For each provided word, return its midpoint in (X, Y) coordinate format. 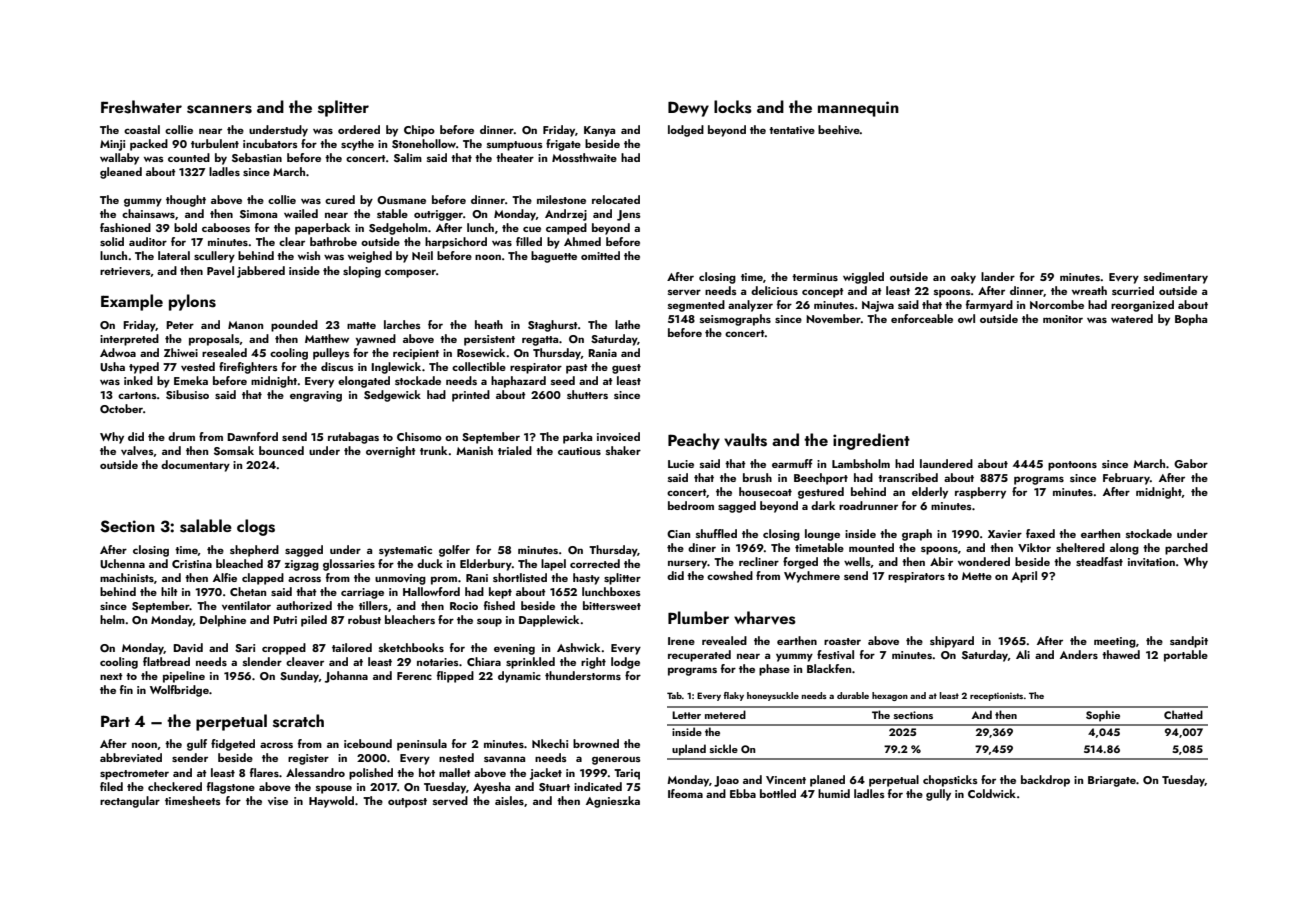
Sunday (299, 677)
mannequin (858, 109)
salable (206, 526)
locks (733, 107)
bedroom (691, 505)
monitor (1063, 319)
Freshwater (141, 107)
